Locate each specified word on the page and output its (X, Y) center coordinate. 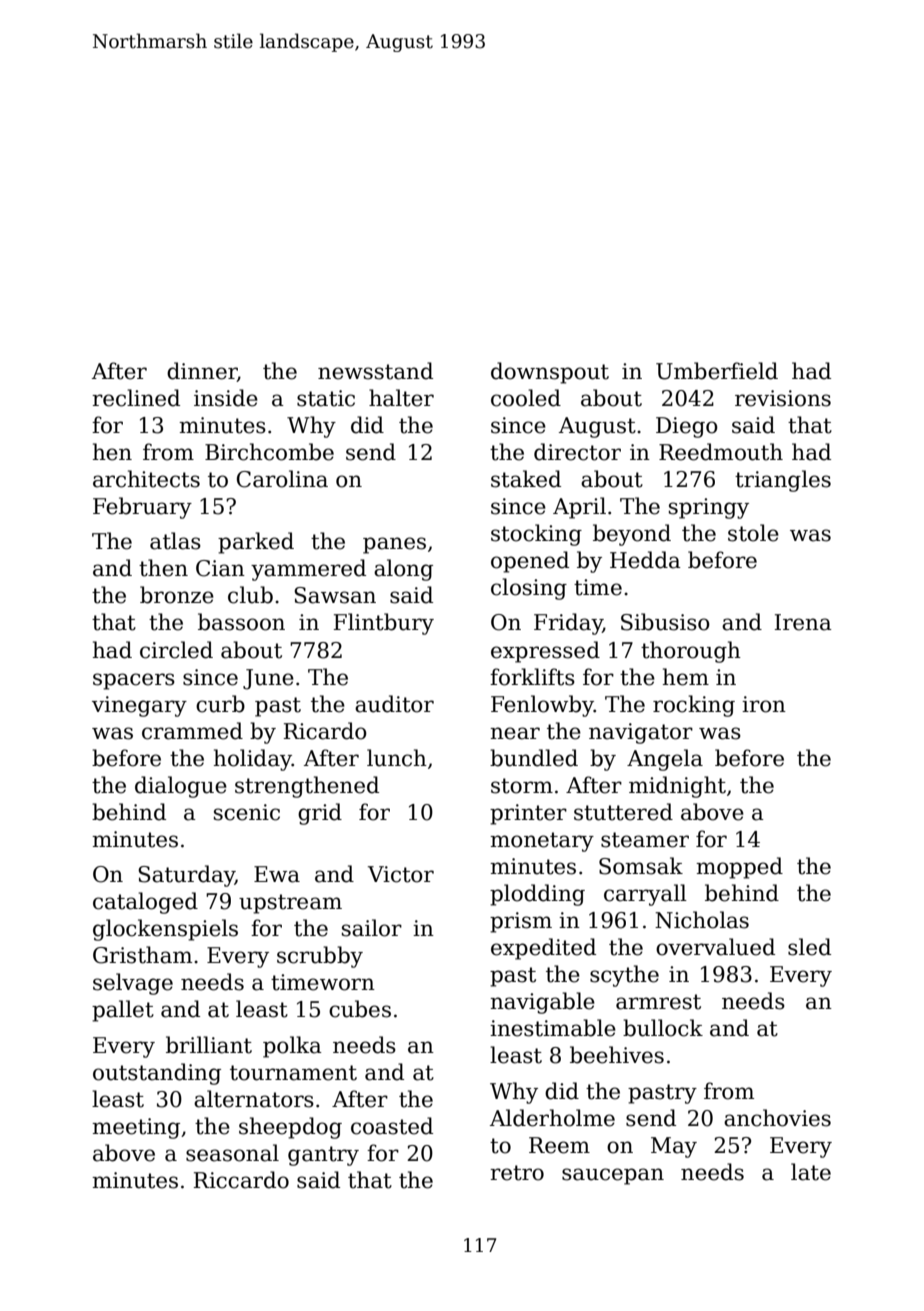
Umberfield (717, 371)
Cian (220, 568)
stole (753, 533)
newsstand (375, 371)
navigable (542, 1003)
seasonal (232, 1153)
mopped (739, 868)
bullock (663, 1028)
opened (530, 562)
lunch (397, 758)
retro (517, 1173)
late (811, 1172)
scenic (247, 812)
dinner (202, 372)
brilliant (209, 1045)
